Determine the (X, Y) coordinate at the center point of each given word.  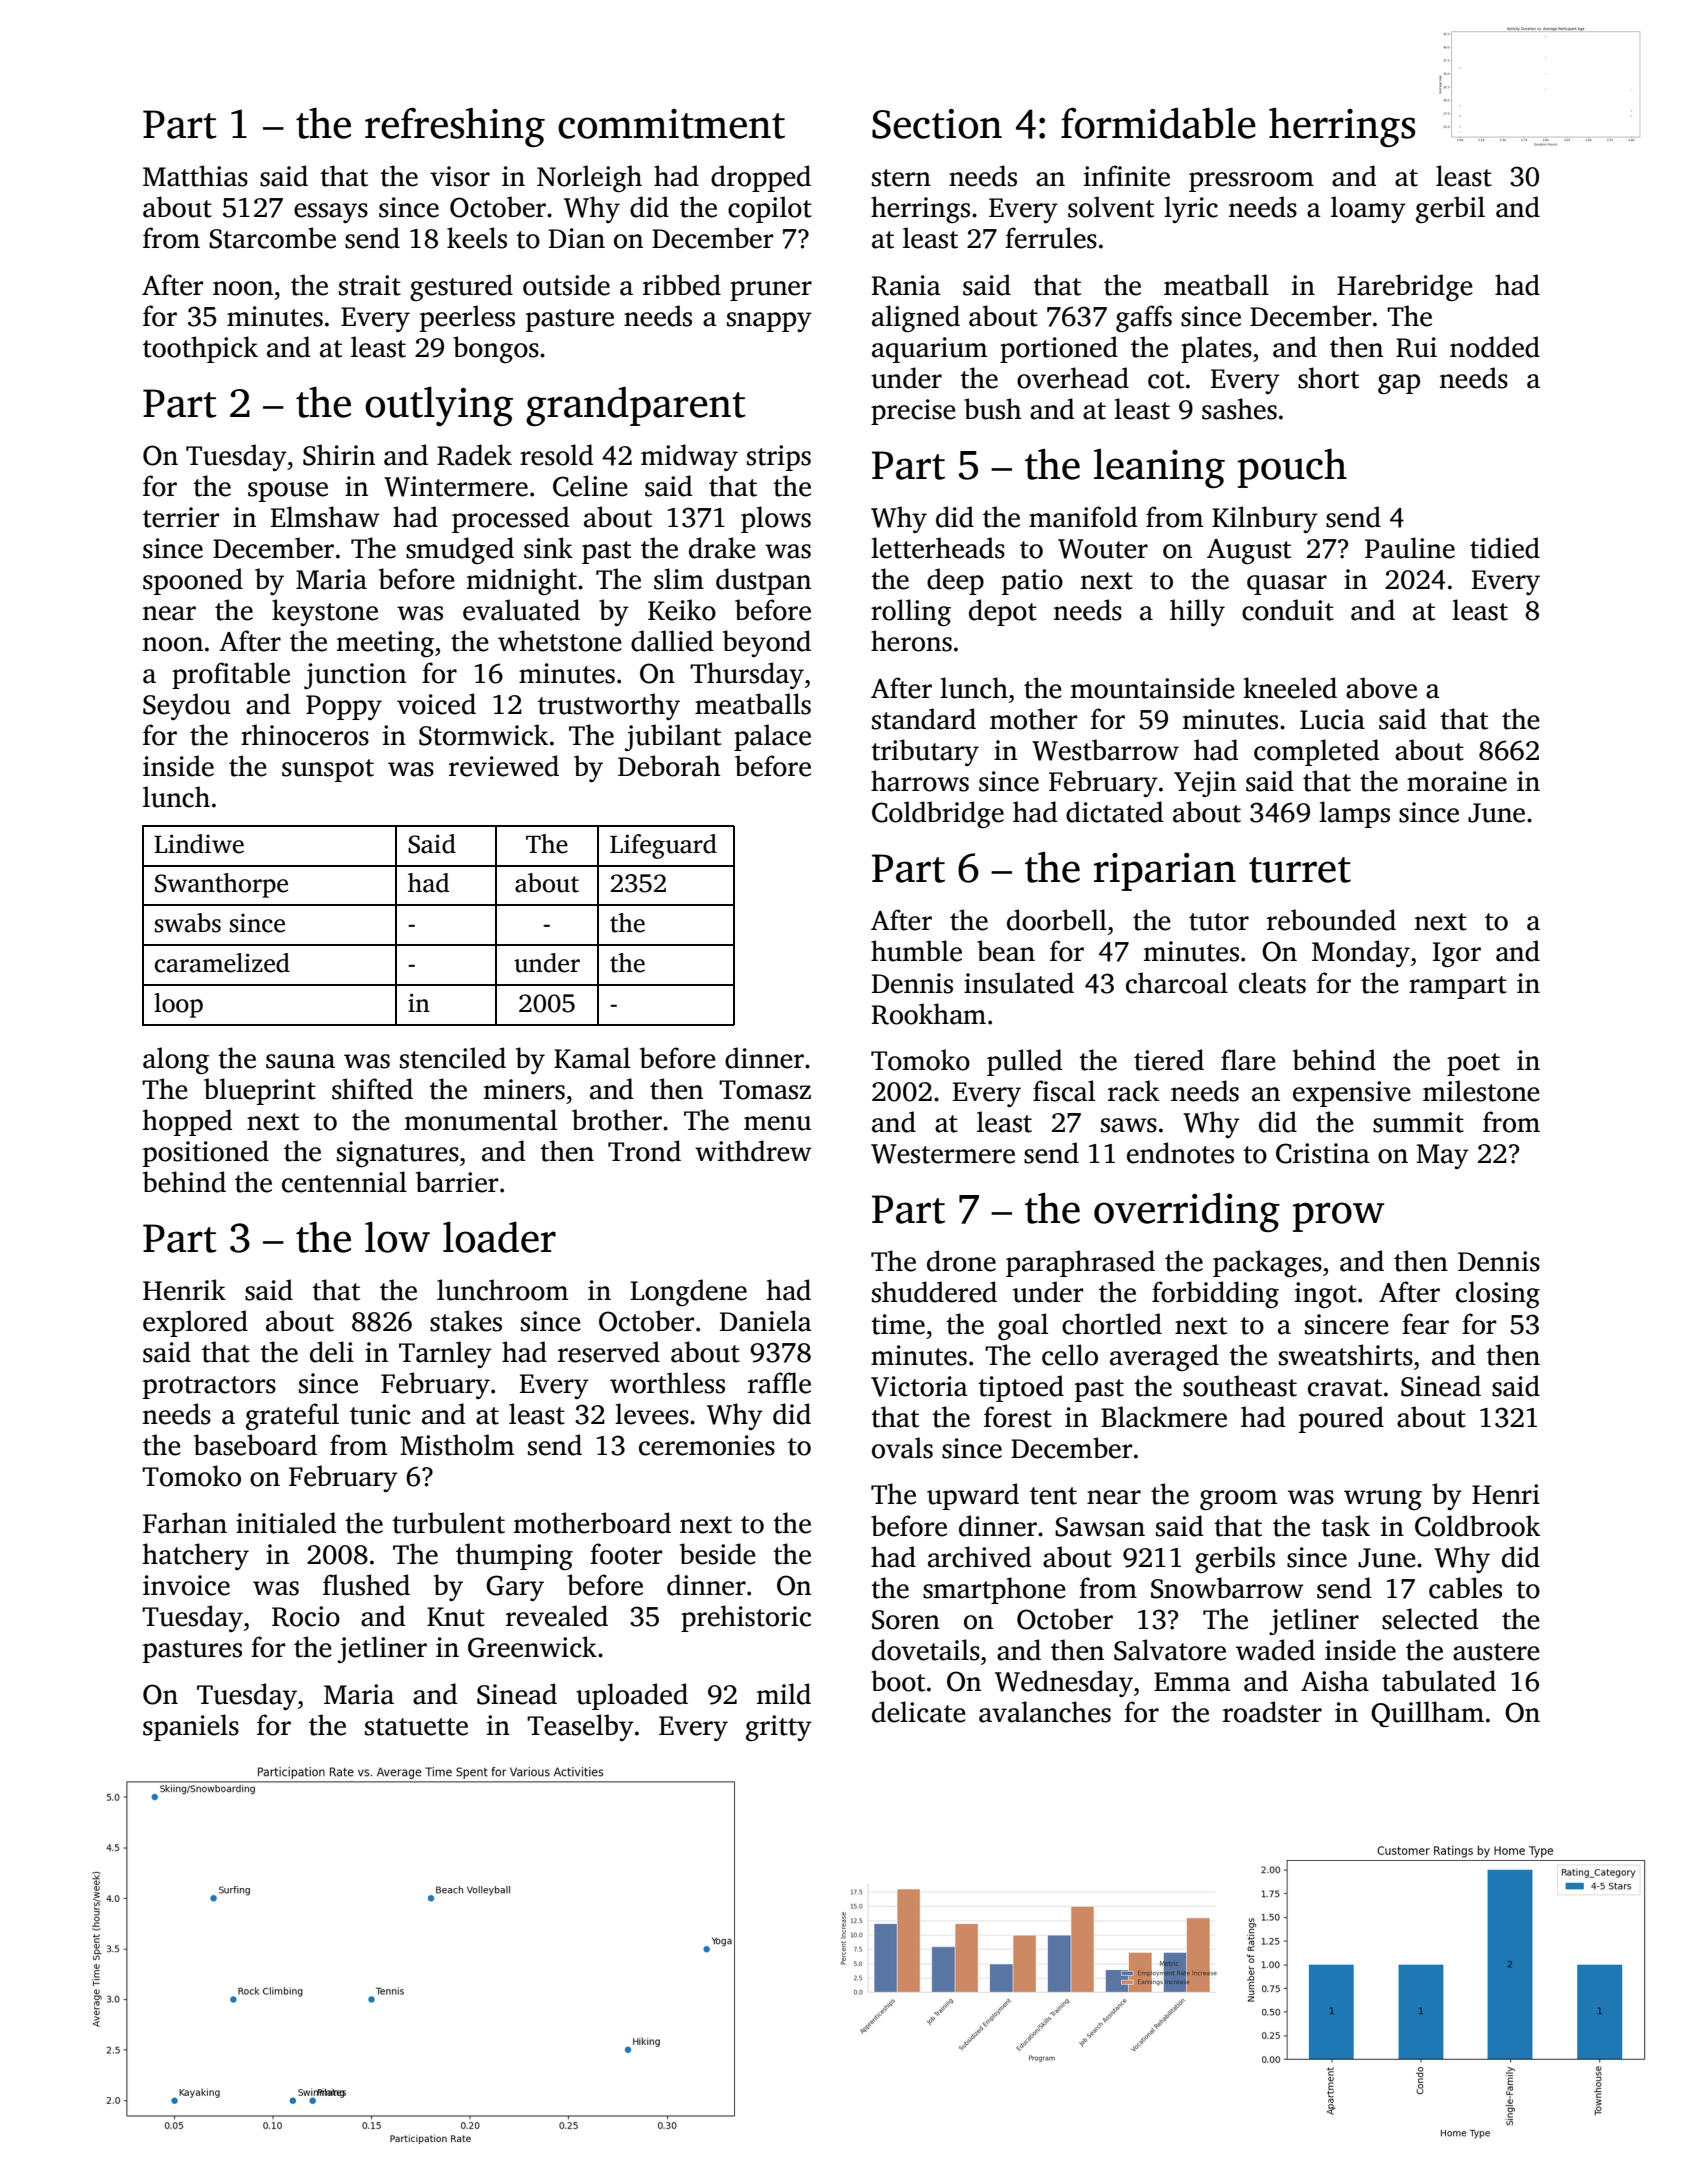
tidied (1505, 548)
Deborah (669, 766)
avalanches (1045, 1712)
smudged (460, 550)
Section (937, 124)
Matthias (195, 176)
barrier (457, 1182)
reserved (609, 1352)
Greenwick (532, 1647)
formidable (1158, 123)
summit (1418, 1122)
